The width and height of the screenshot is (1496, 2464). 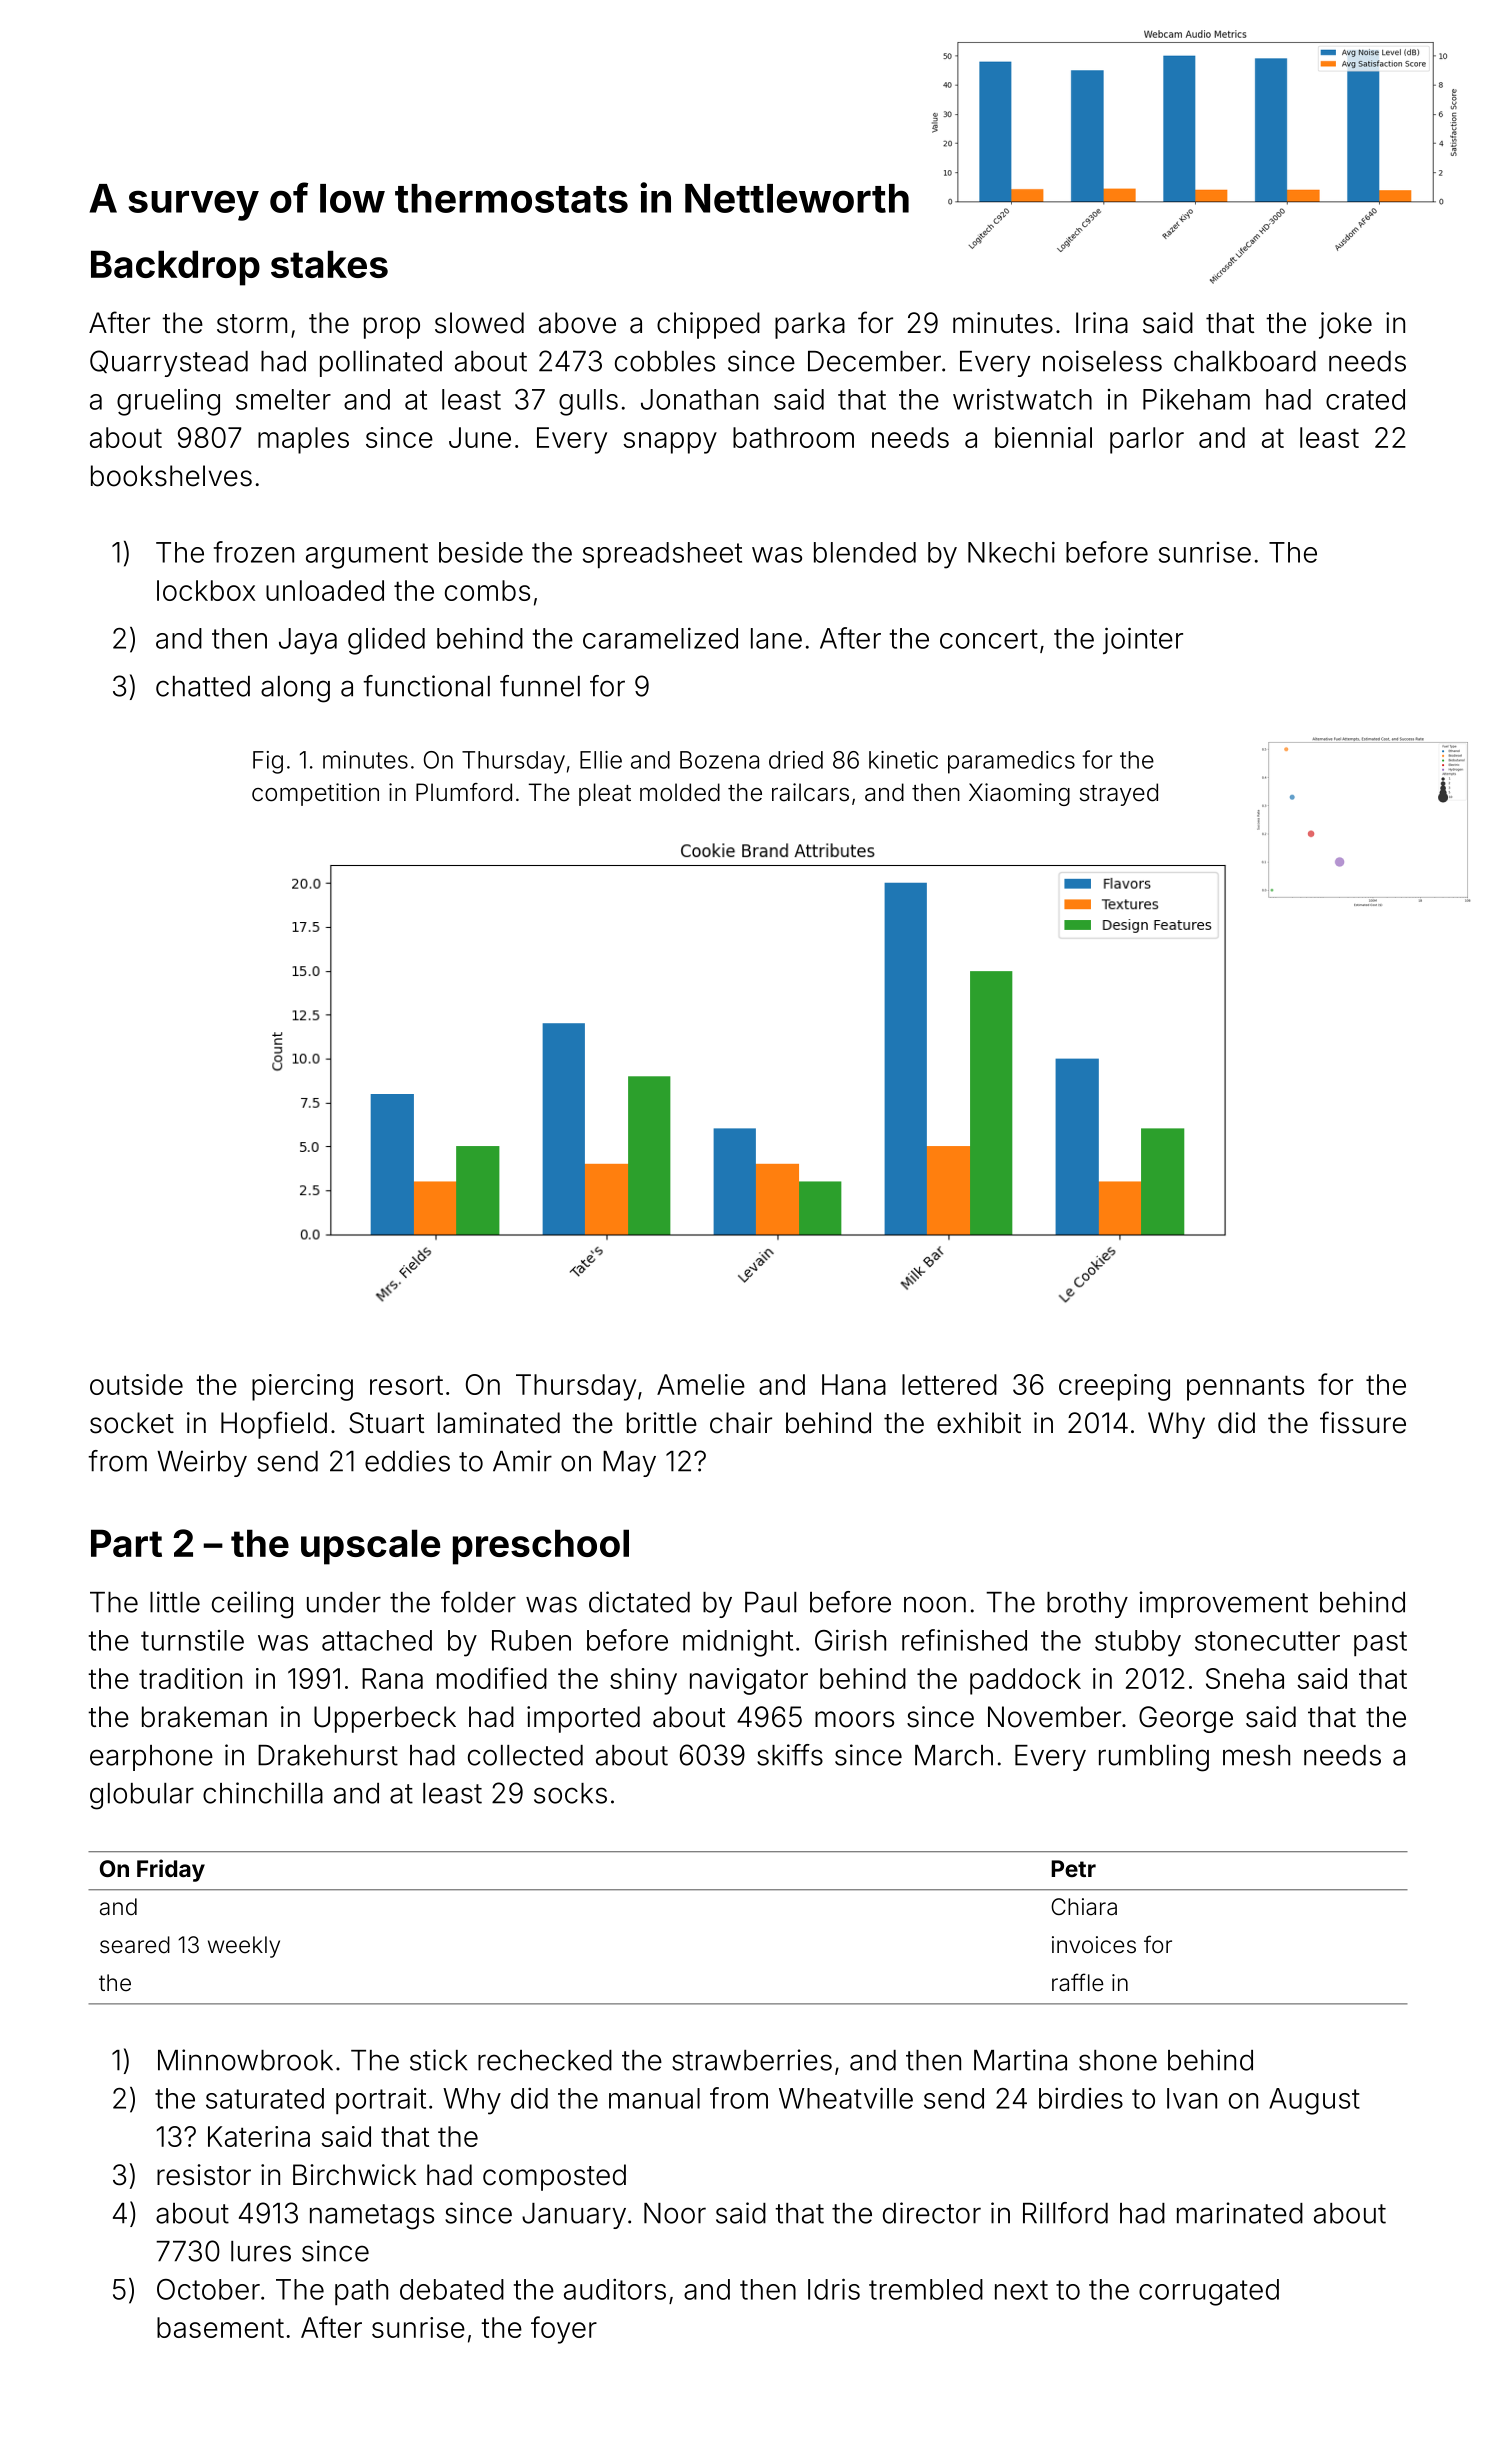 I want to click on mesh, so click(x=1256, y=1755).
